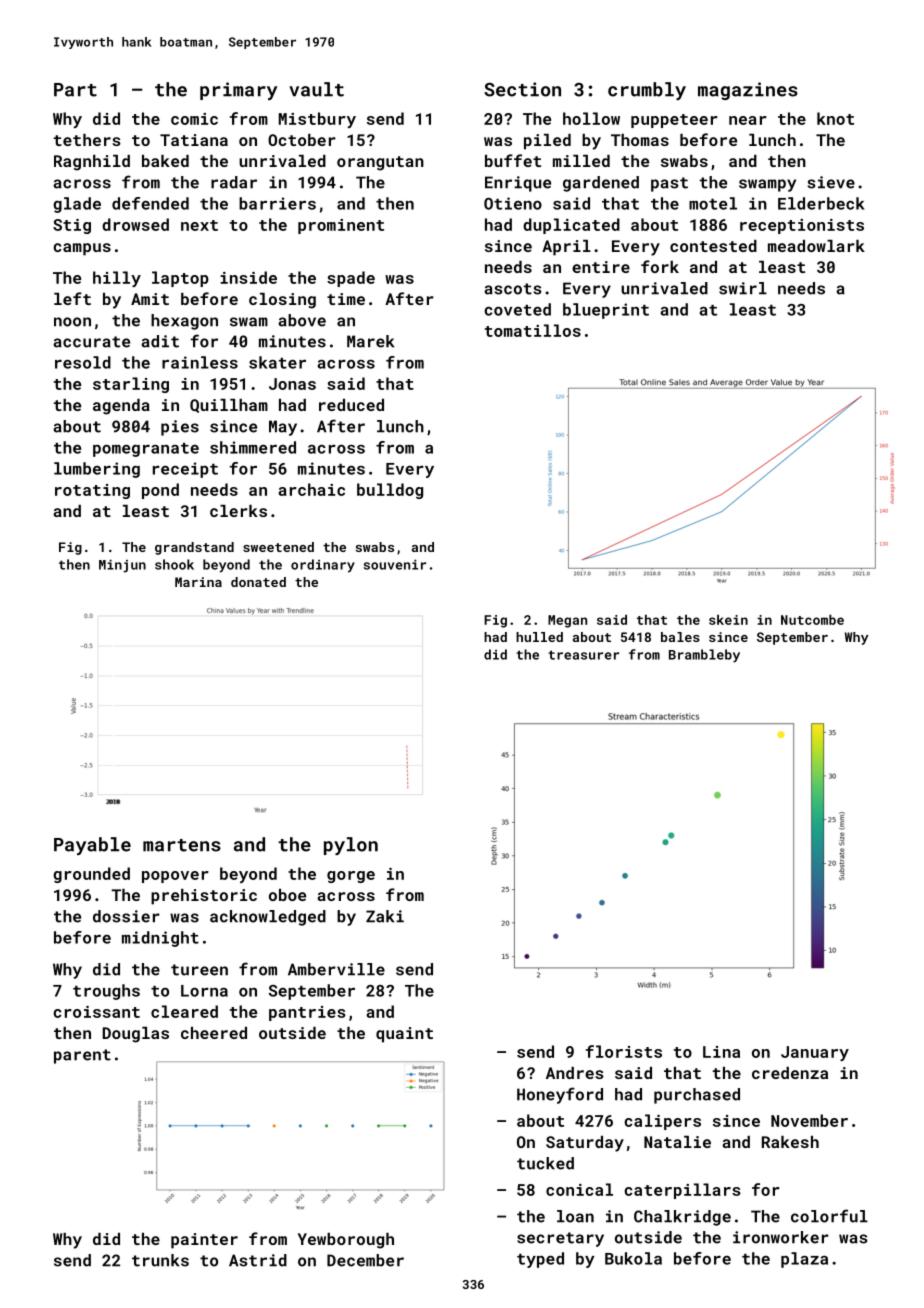 Image resolution: width=924 pixels, height=1308 pixels. I want to click on Yewborough, so click(346, 1241).
